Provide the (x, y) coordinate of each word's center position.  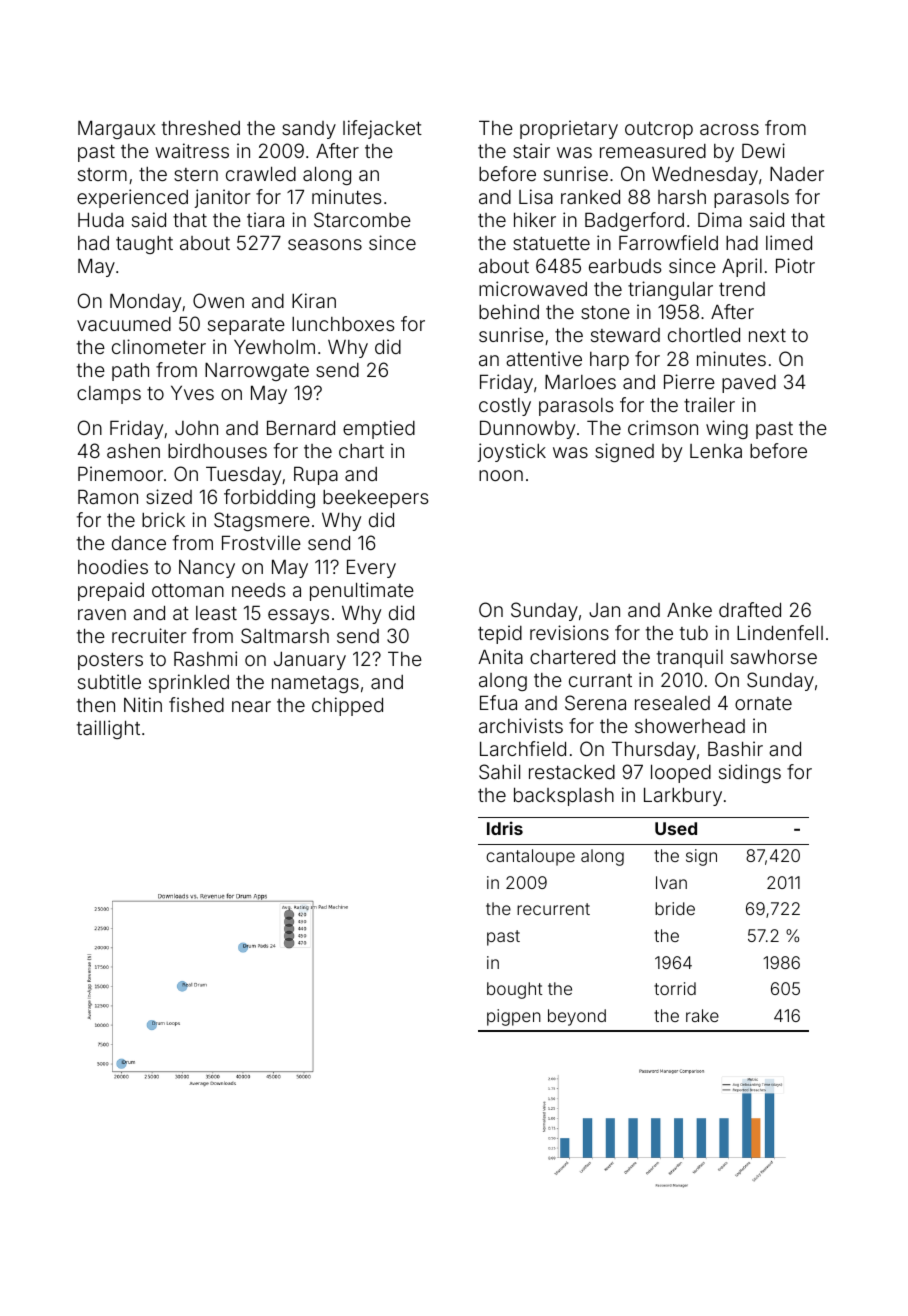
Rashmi (205, 658)
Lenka (716, 451)
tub (694, 633)
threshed (201, 127)
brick (163, 519)
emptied (379, 429)
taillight (108, 729)
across (729, 129)
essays (298, 616)
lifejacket (382, 129)
